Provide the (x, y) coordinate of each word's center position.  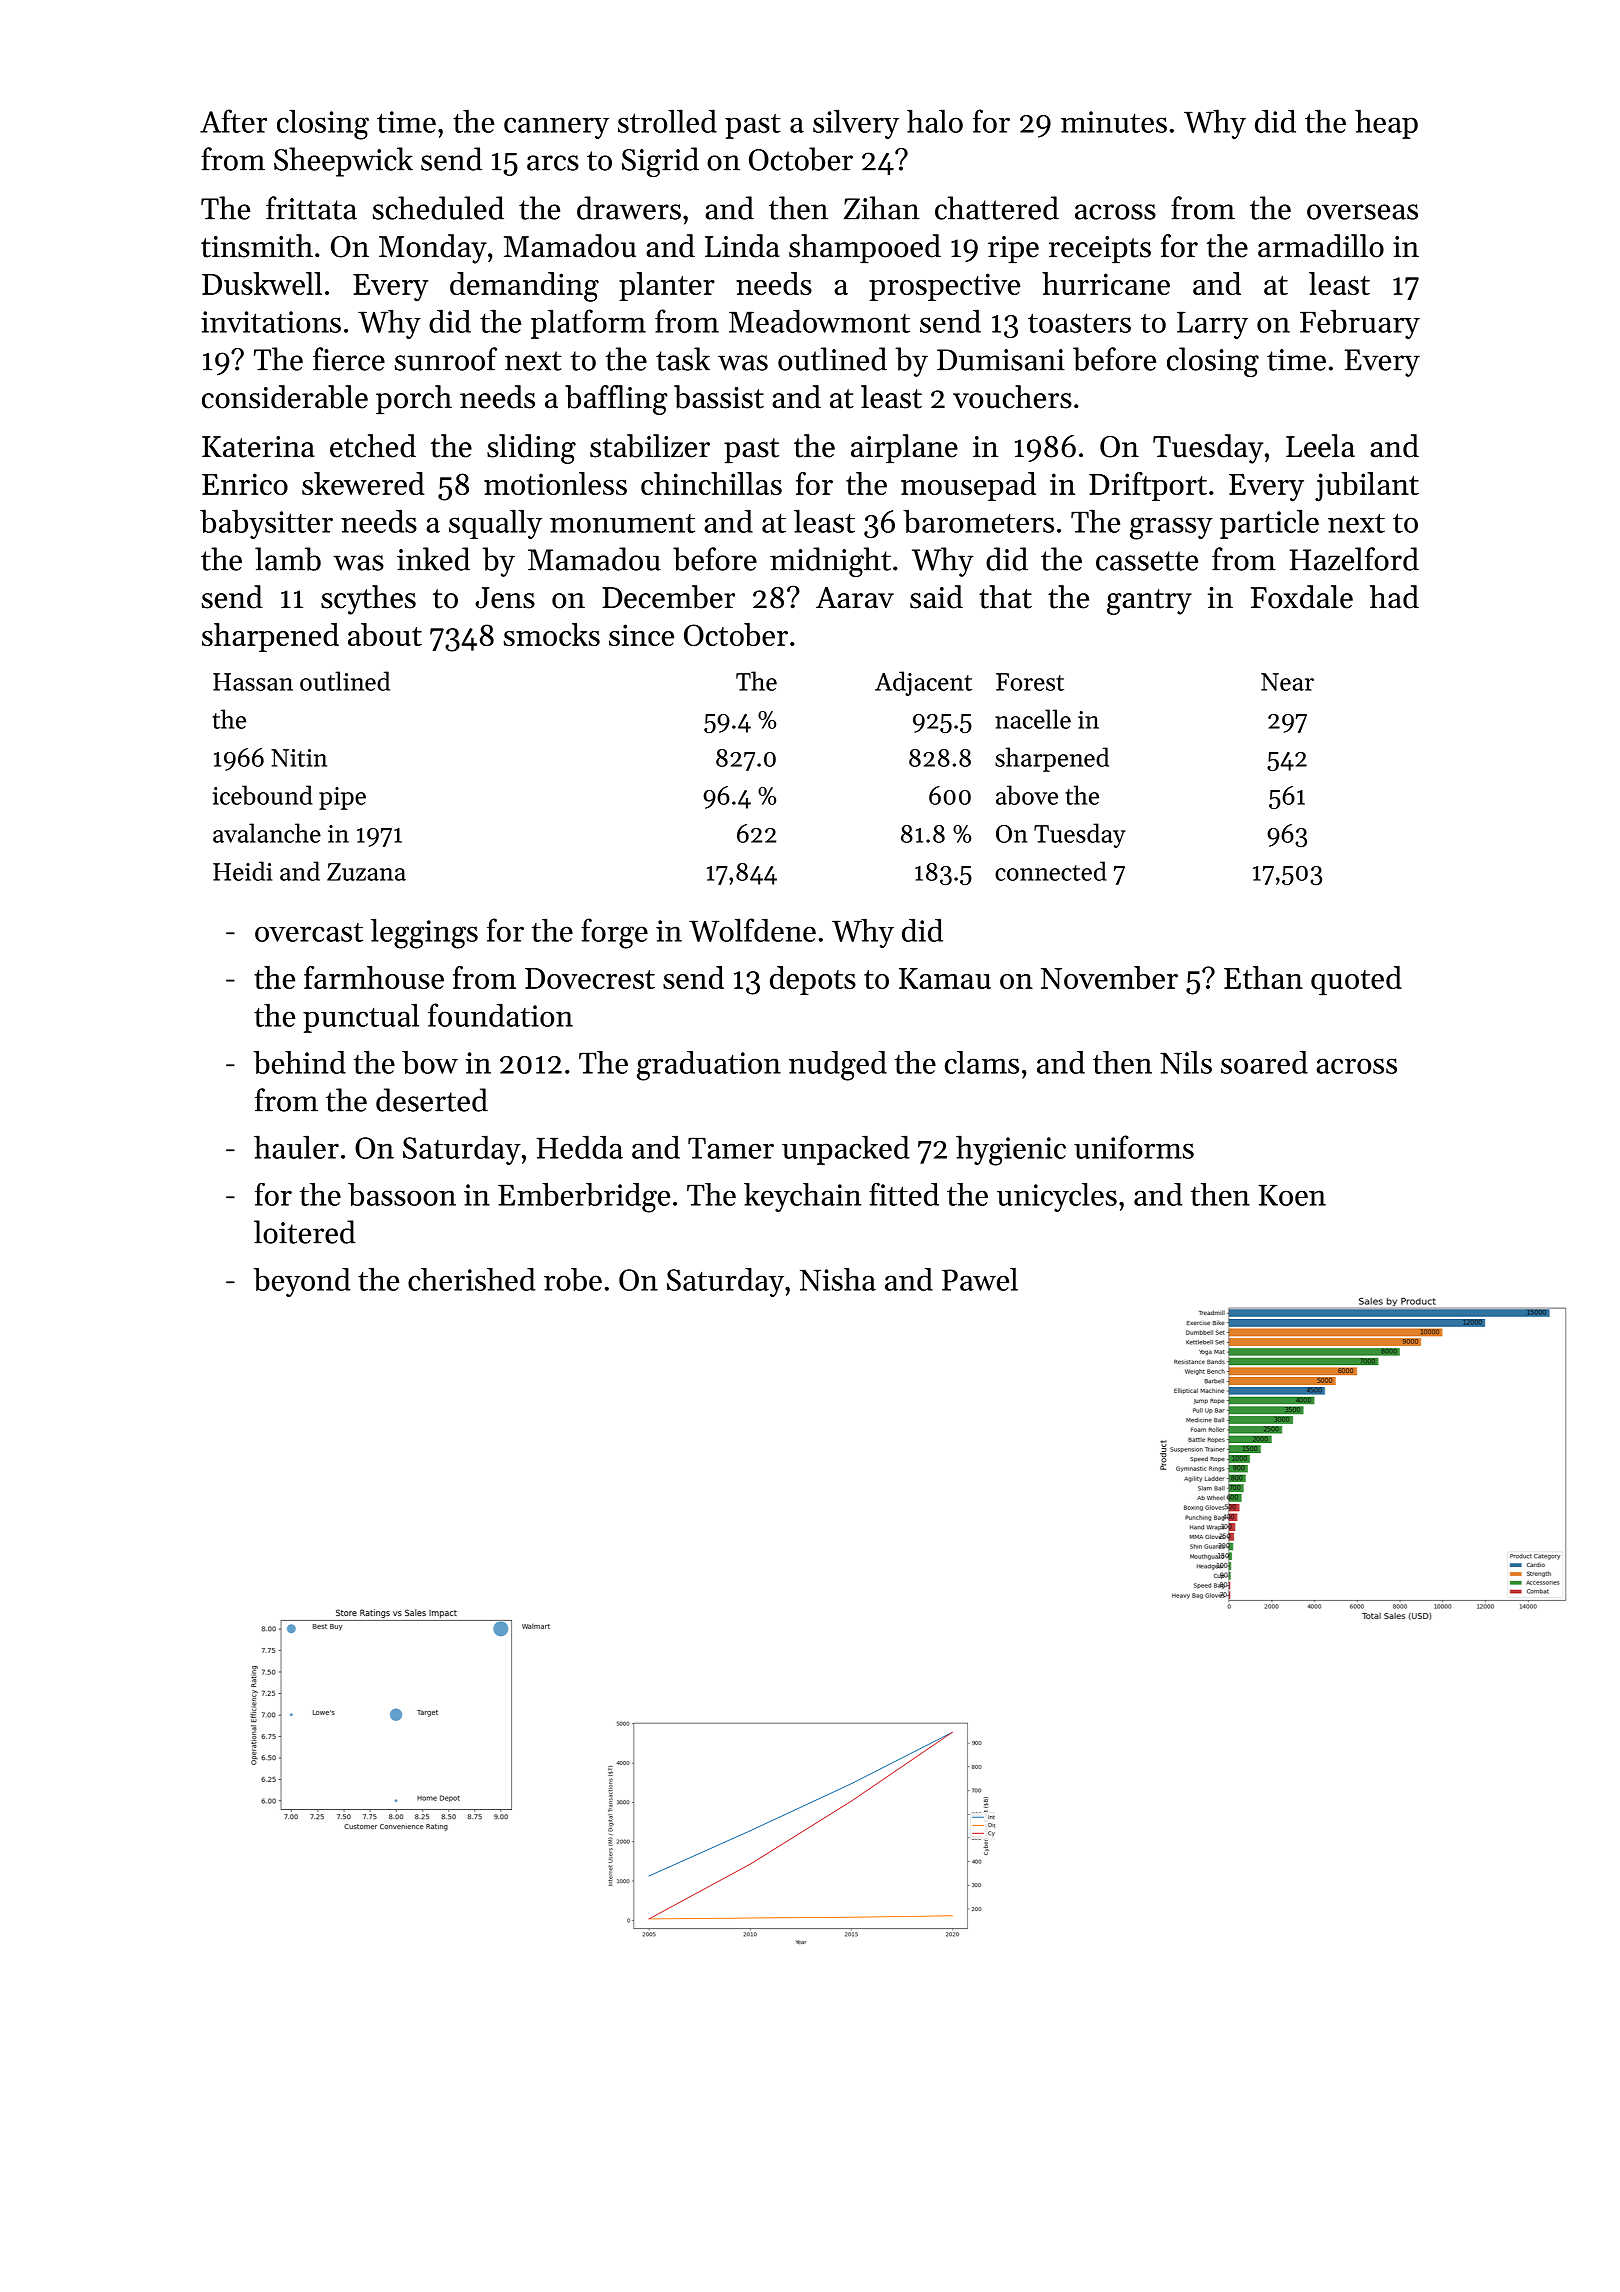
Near (1287, 682)
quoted (1356, 981)
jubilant (1367, 487)
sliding (531, 449)
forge (614, 933)
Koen (1292, 1195)
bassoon (402, 1194)
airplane (904, 448)
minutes (1114, 122)
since (641, 635)
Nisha (838, 1279)
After (233, 121)
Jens (505, 598)
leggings (424, 933)
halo (935, 121)
